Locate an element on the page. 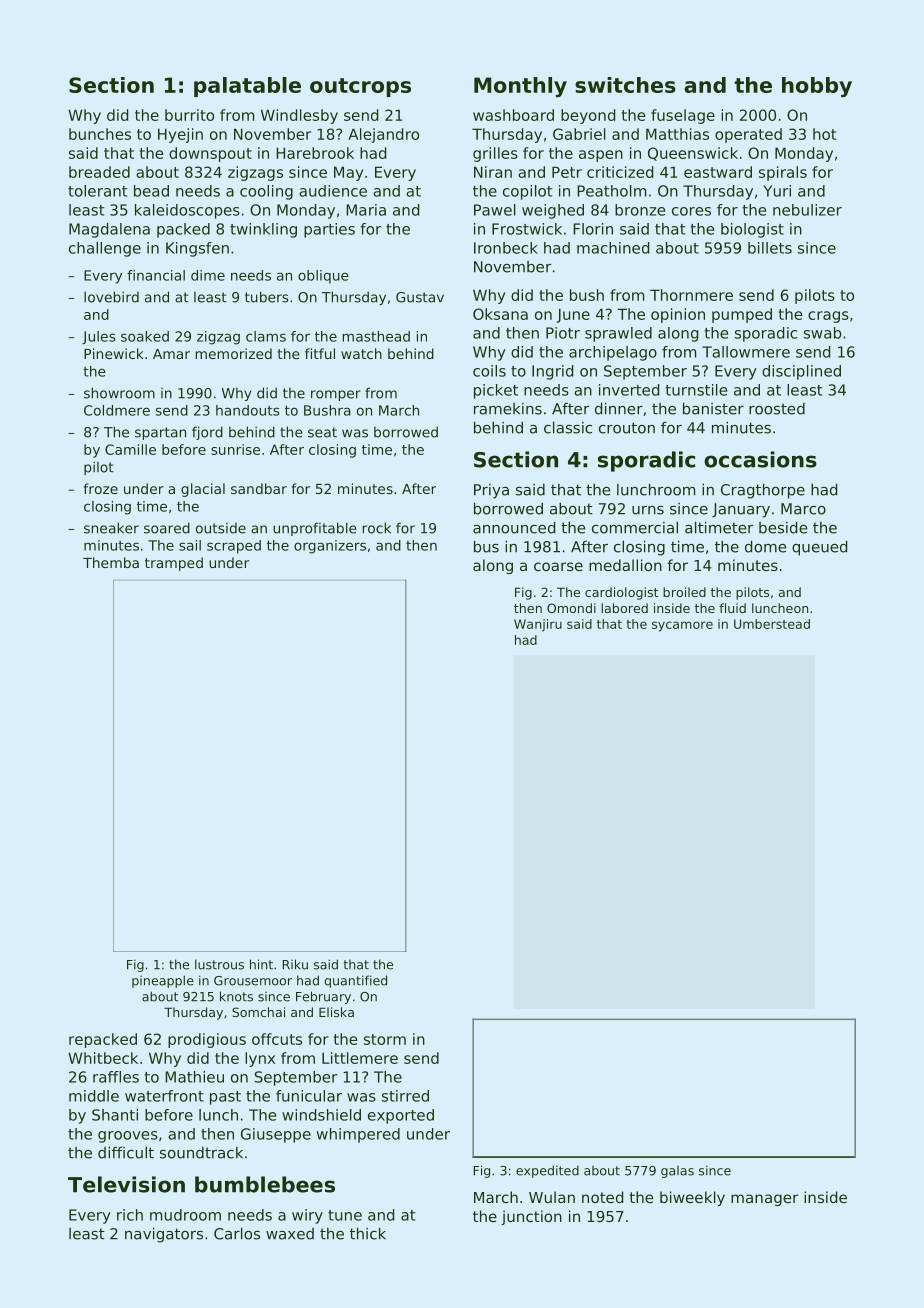 The width and height of the page is (924, 1308). mudroom is located at coordinates (185, 1215).
